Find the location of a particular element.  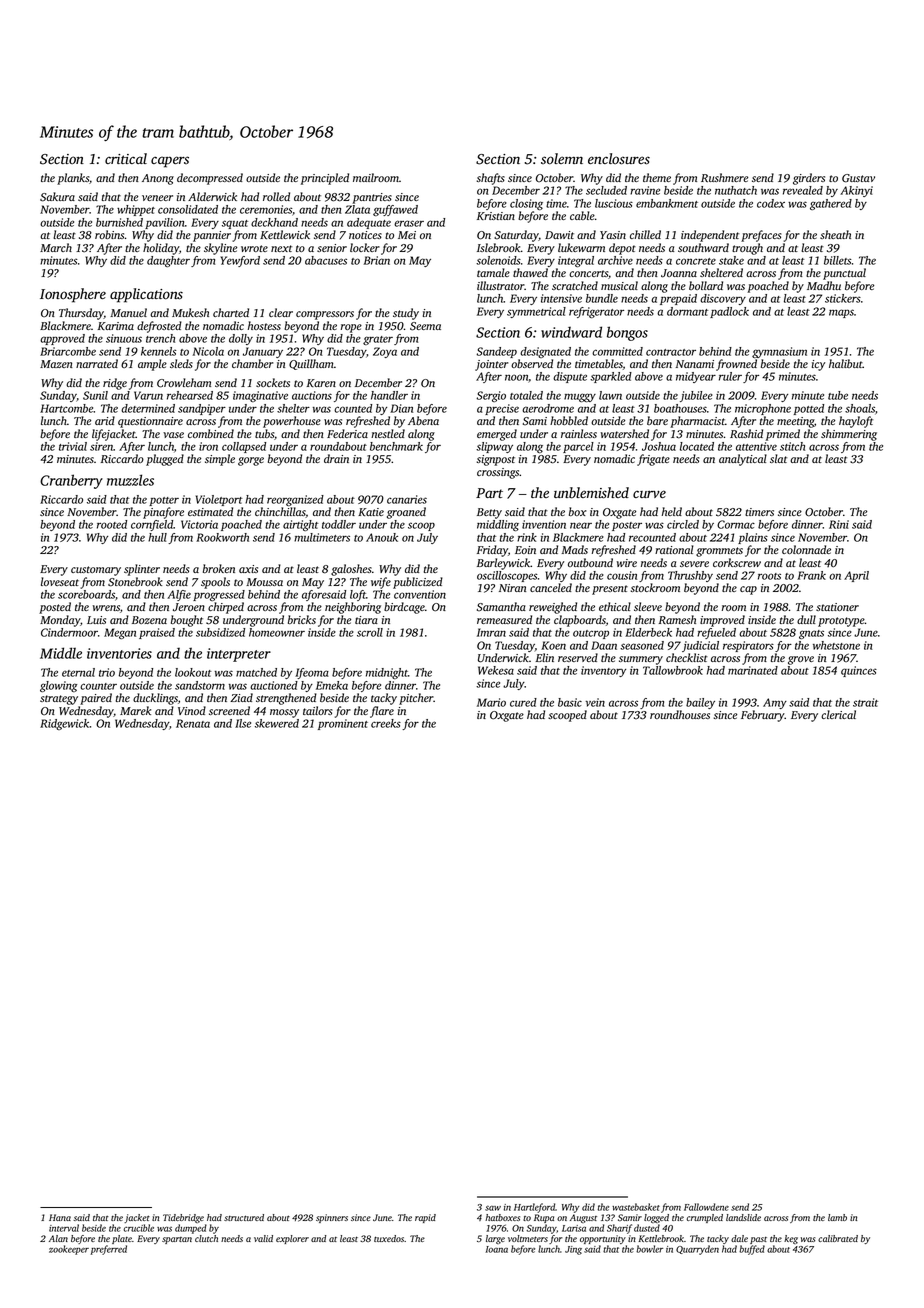

Hana is located at coordinates (60, 1217).
